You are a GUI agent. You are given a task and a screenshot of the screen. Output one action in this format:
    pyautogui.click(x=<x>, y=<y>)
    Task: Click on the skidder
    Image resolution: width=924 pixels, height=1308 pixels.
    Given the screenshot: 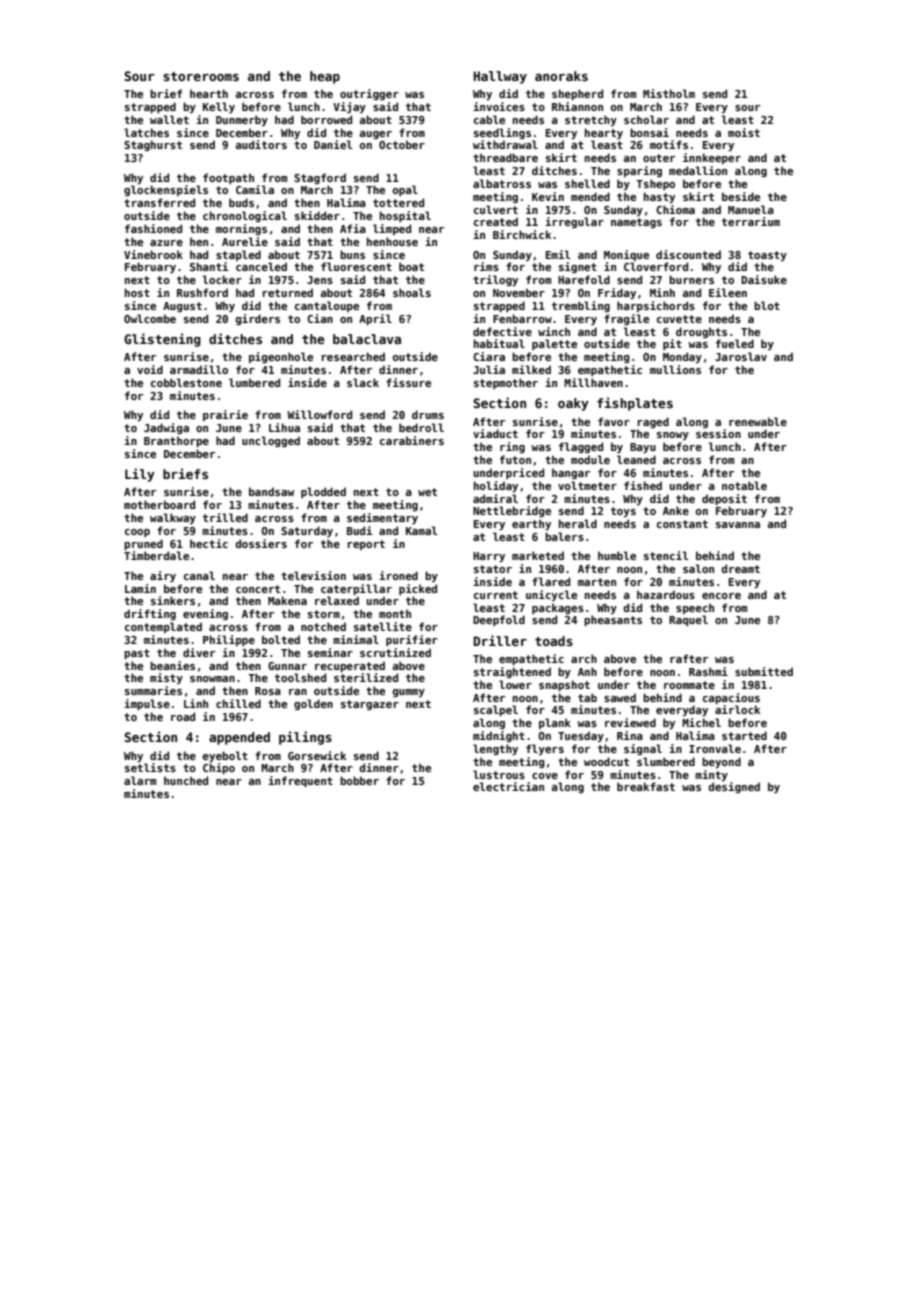 What is the action you would take?
    pyautogui.click(x=317, y=215)
